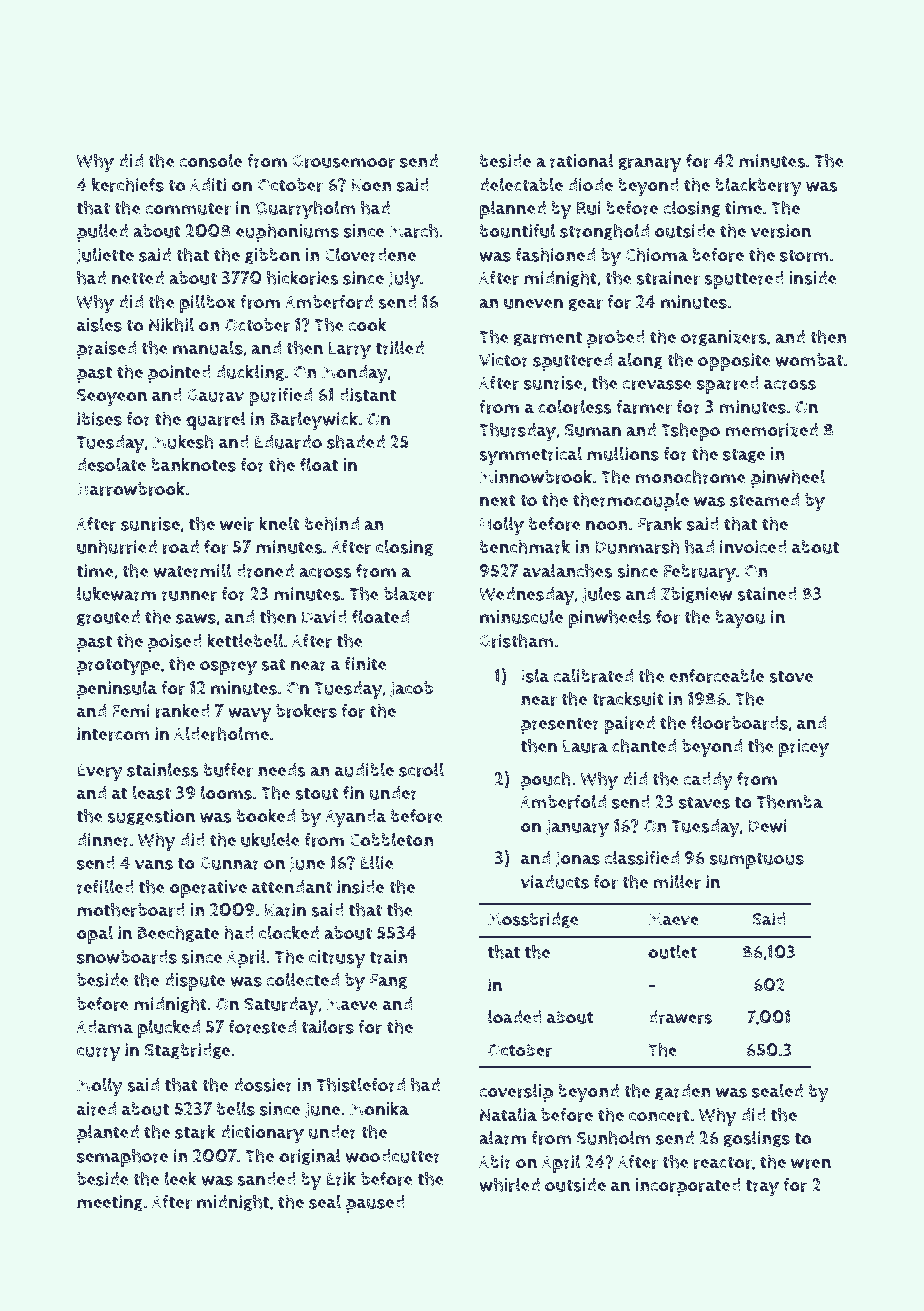 The image size is (924, 1311). What do you see at coordinates (236, 1108) in the page?
I see `bells` at bounding box center [236, 1108].
